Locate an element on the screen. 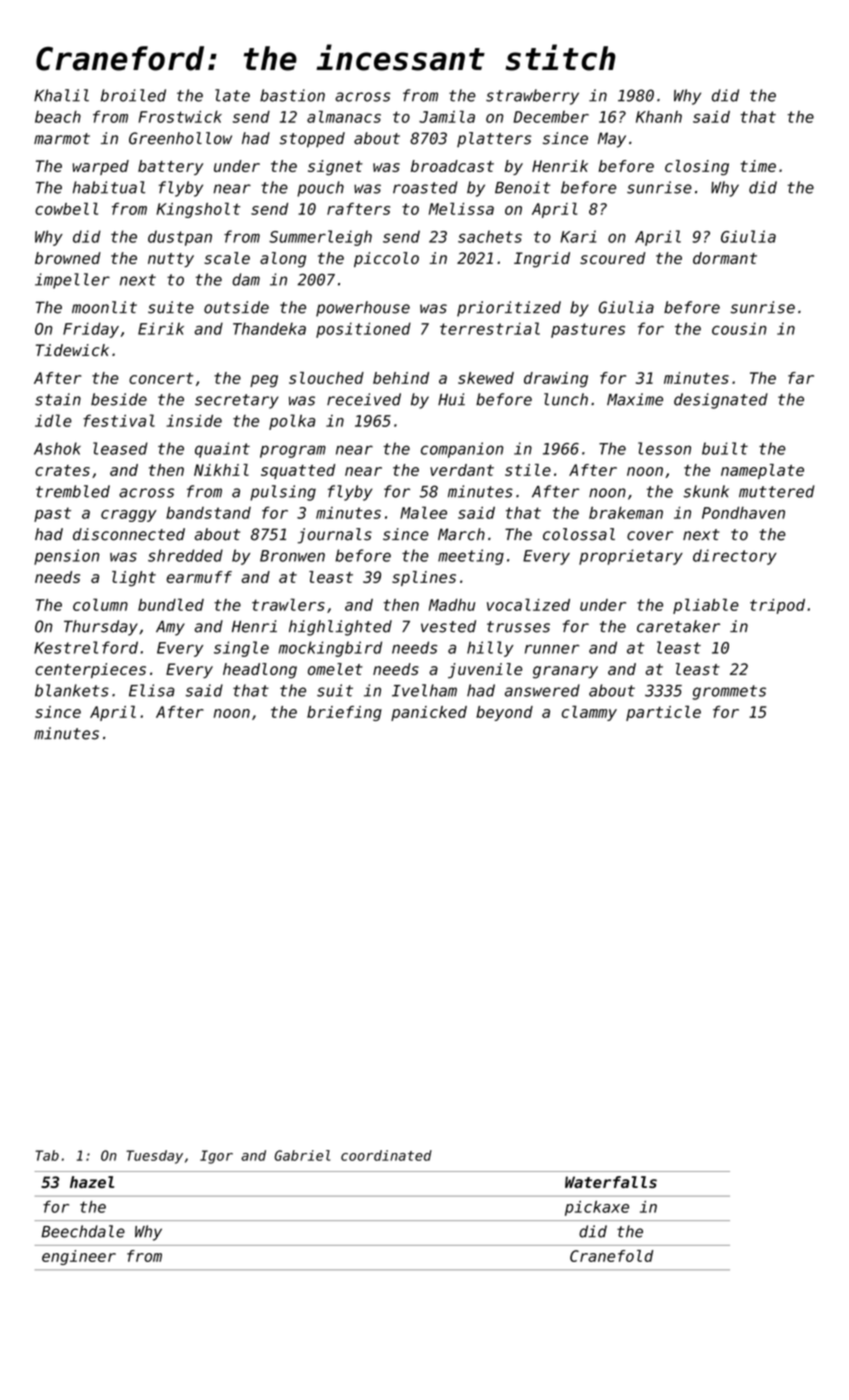 This screenshot has width=849, height=1400. signet is located at coordinates (335, 168).
